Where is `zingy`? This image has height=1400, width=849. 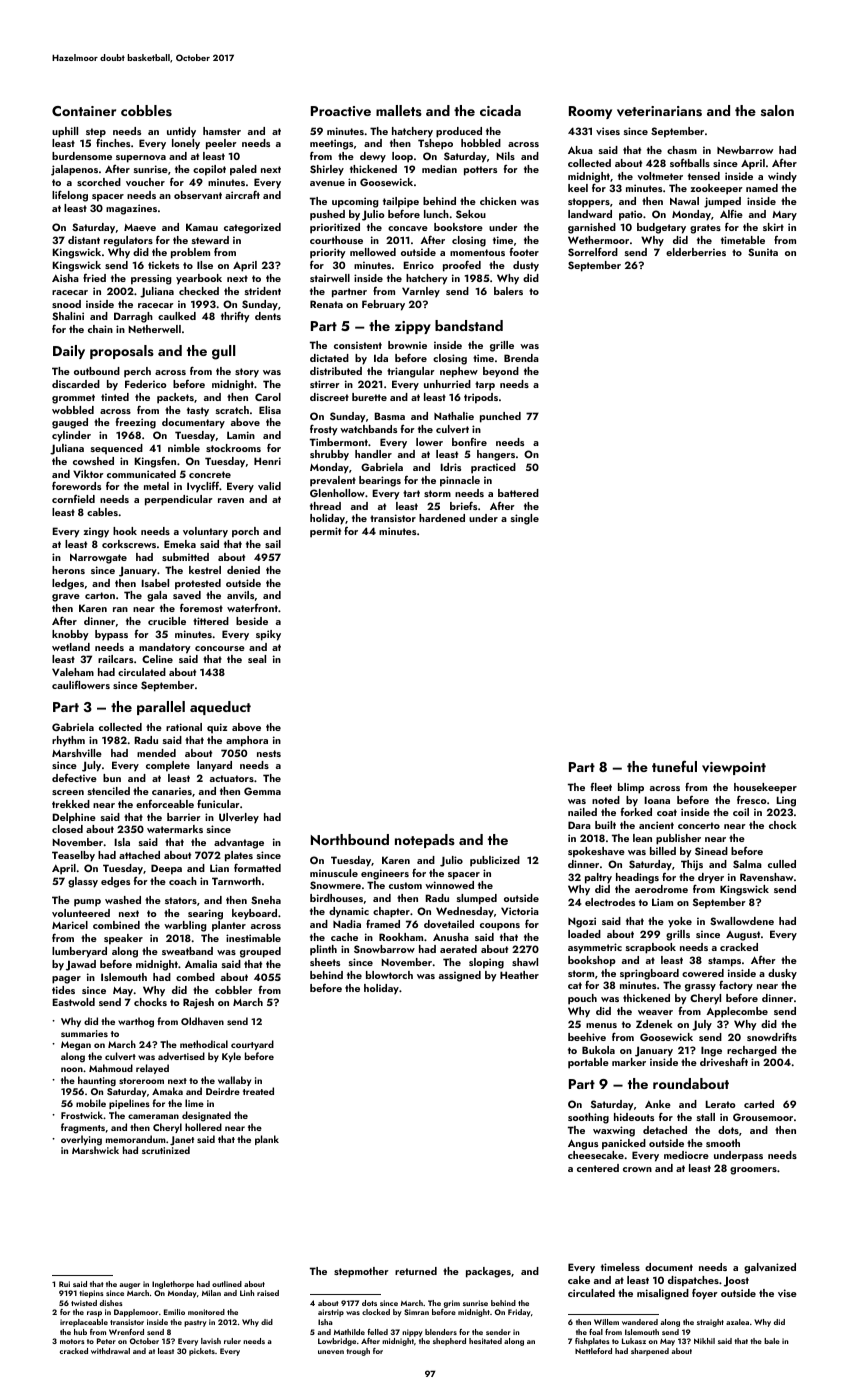
zingy is located at coordinates (96, 532).
